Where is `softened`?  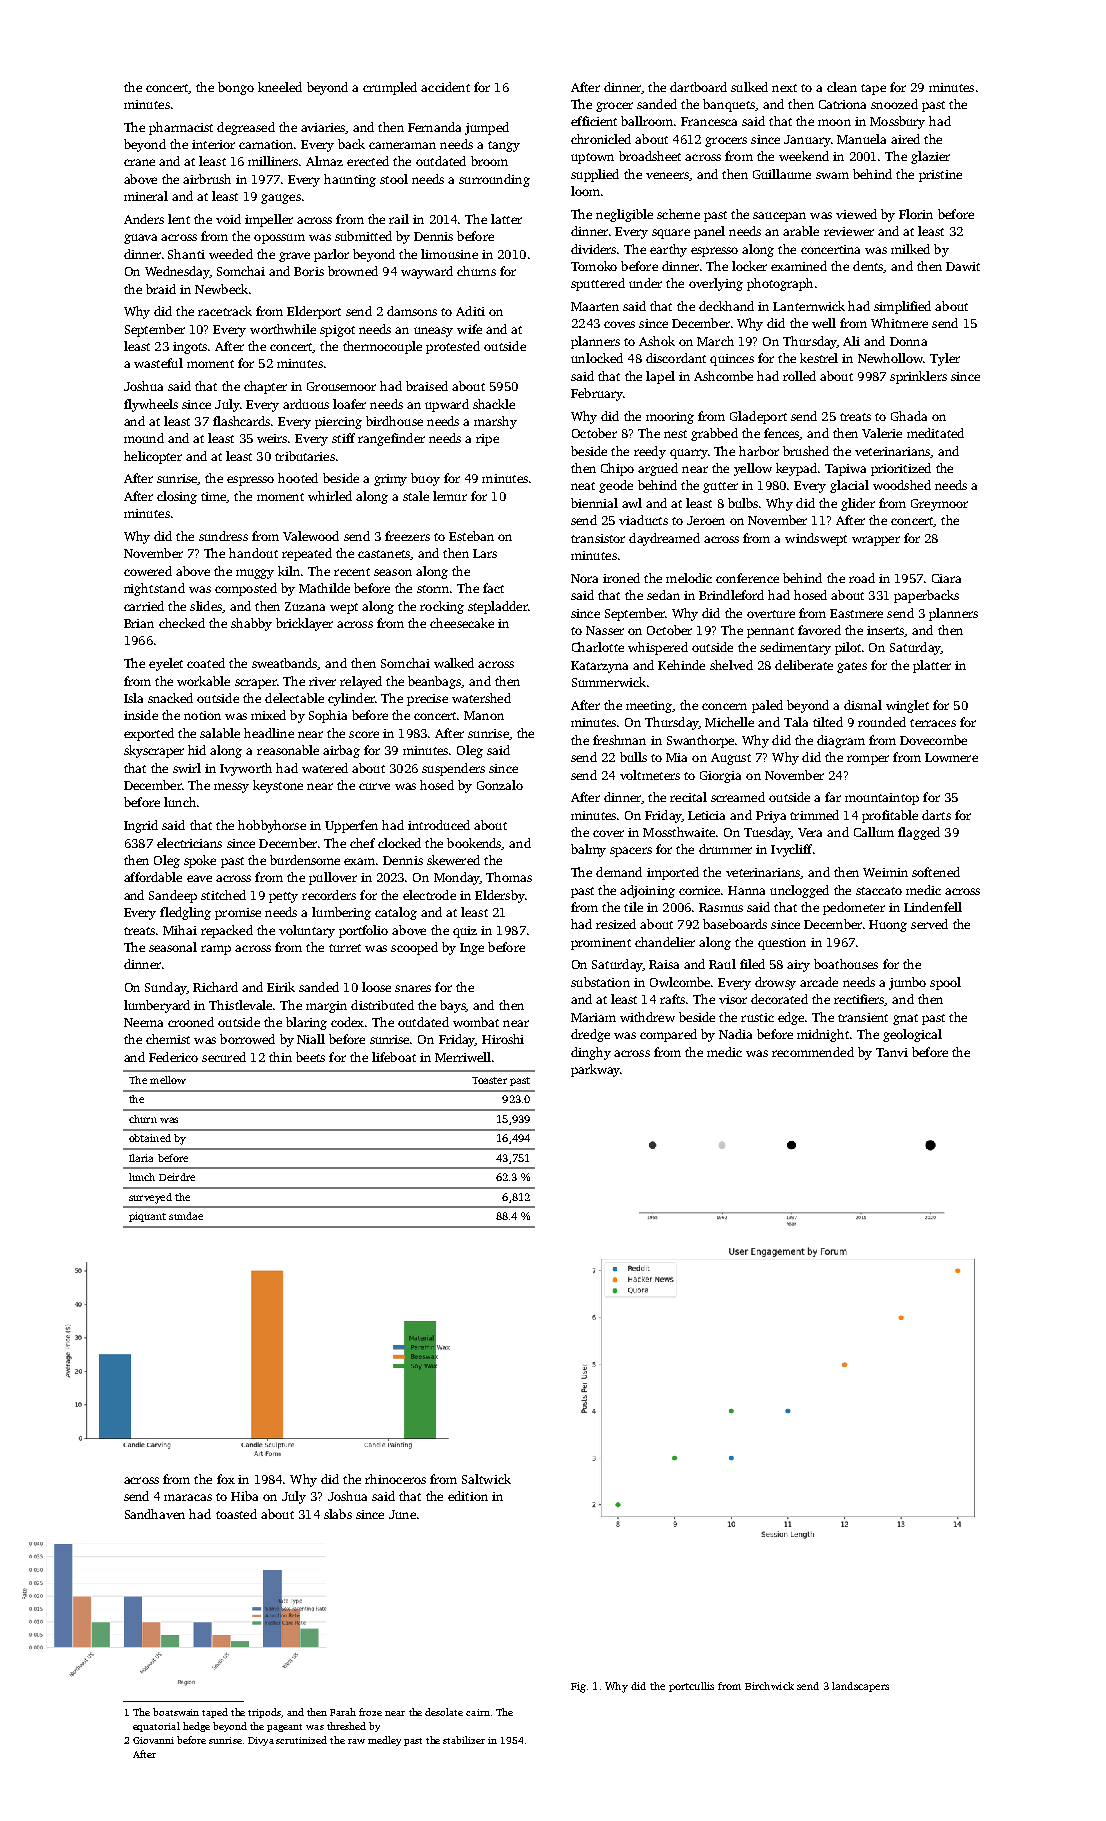 softened is located at coordinates (936, 872).
